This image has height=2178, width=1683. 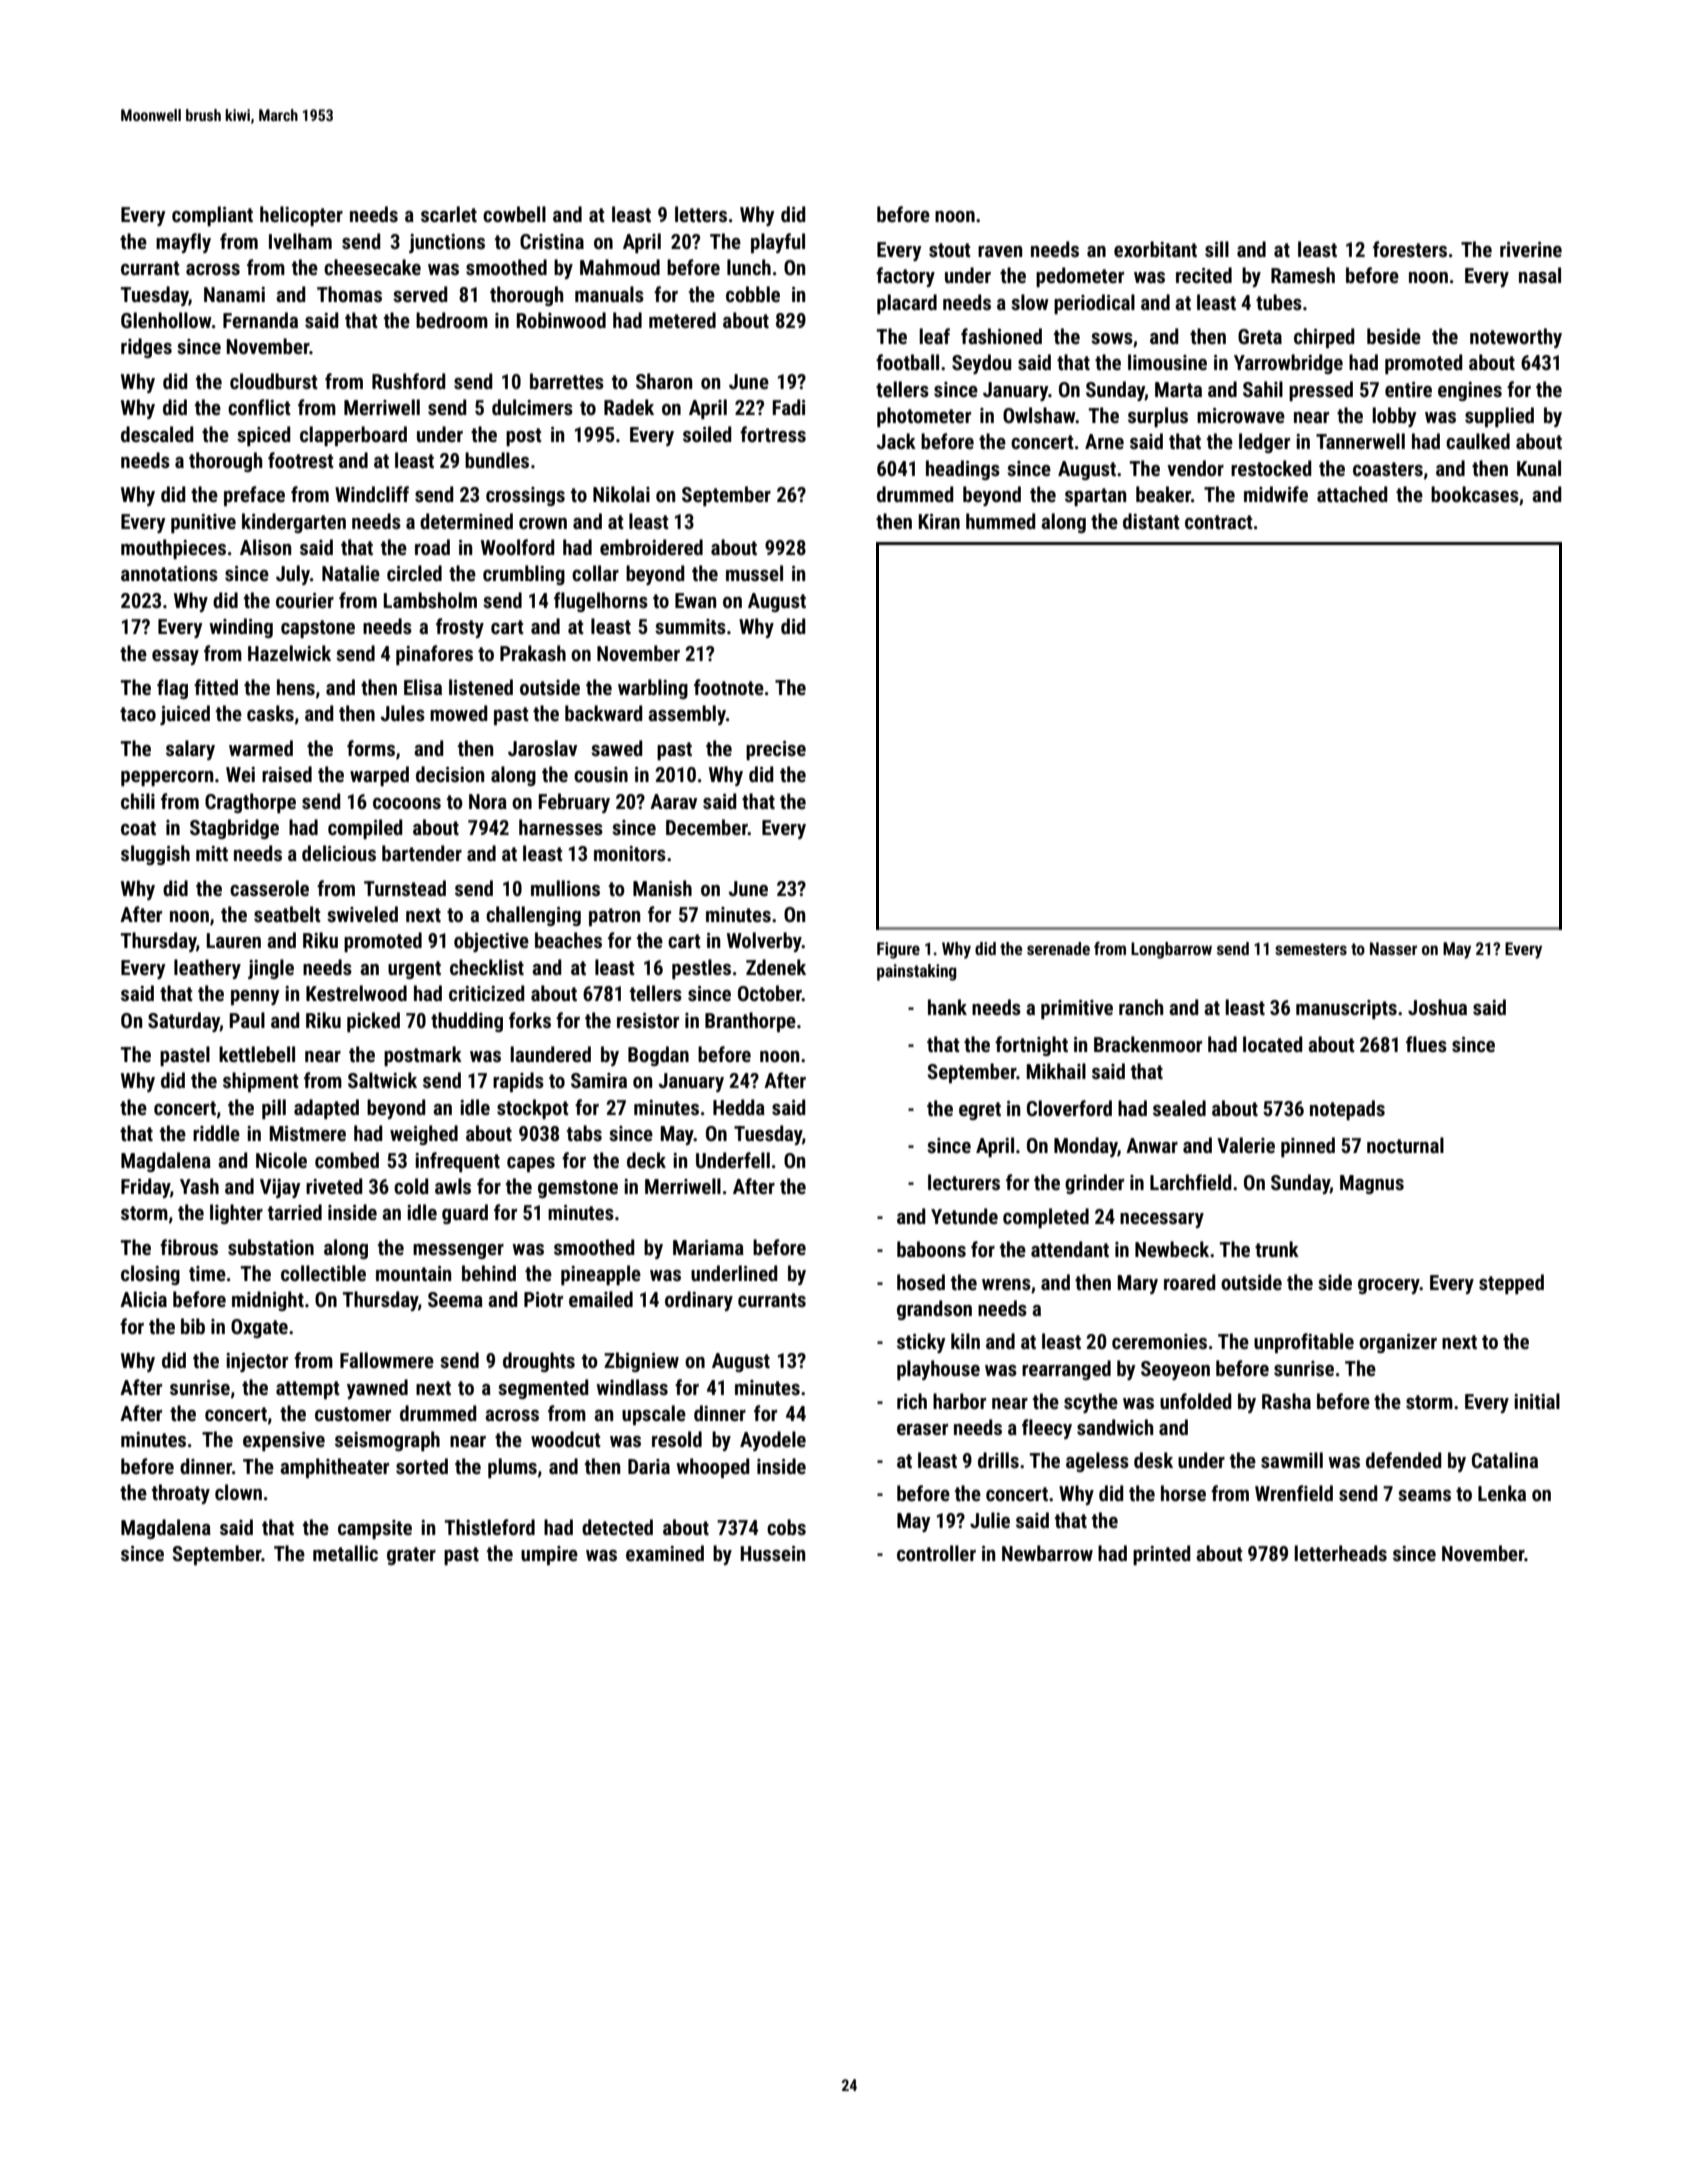 What do you see at coordinates (525, 496) in the image?
I see `crossings` at bounding box center [525, 496].
